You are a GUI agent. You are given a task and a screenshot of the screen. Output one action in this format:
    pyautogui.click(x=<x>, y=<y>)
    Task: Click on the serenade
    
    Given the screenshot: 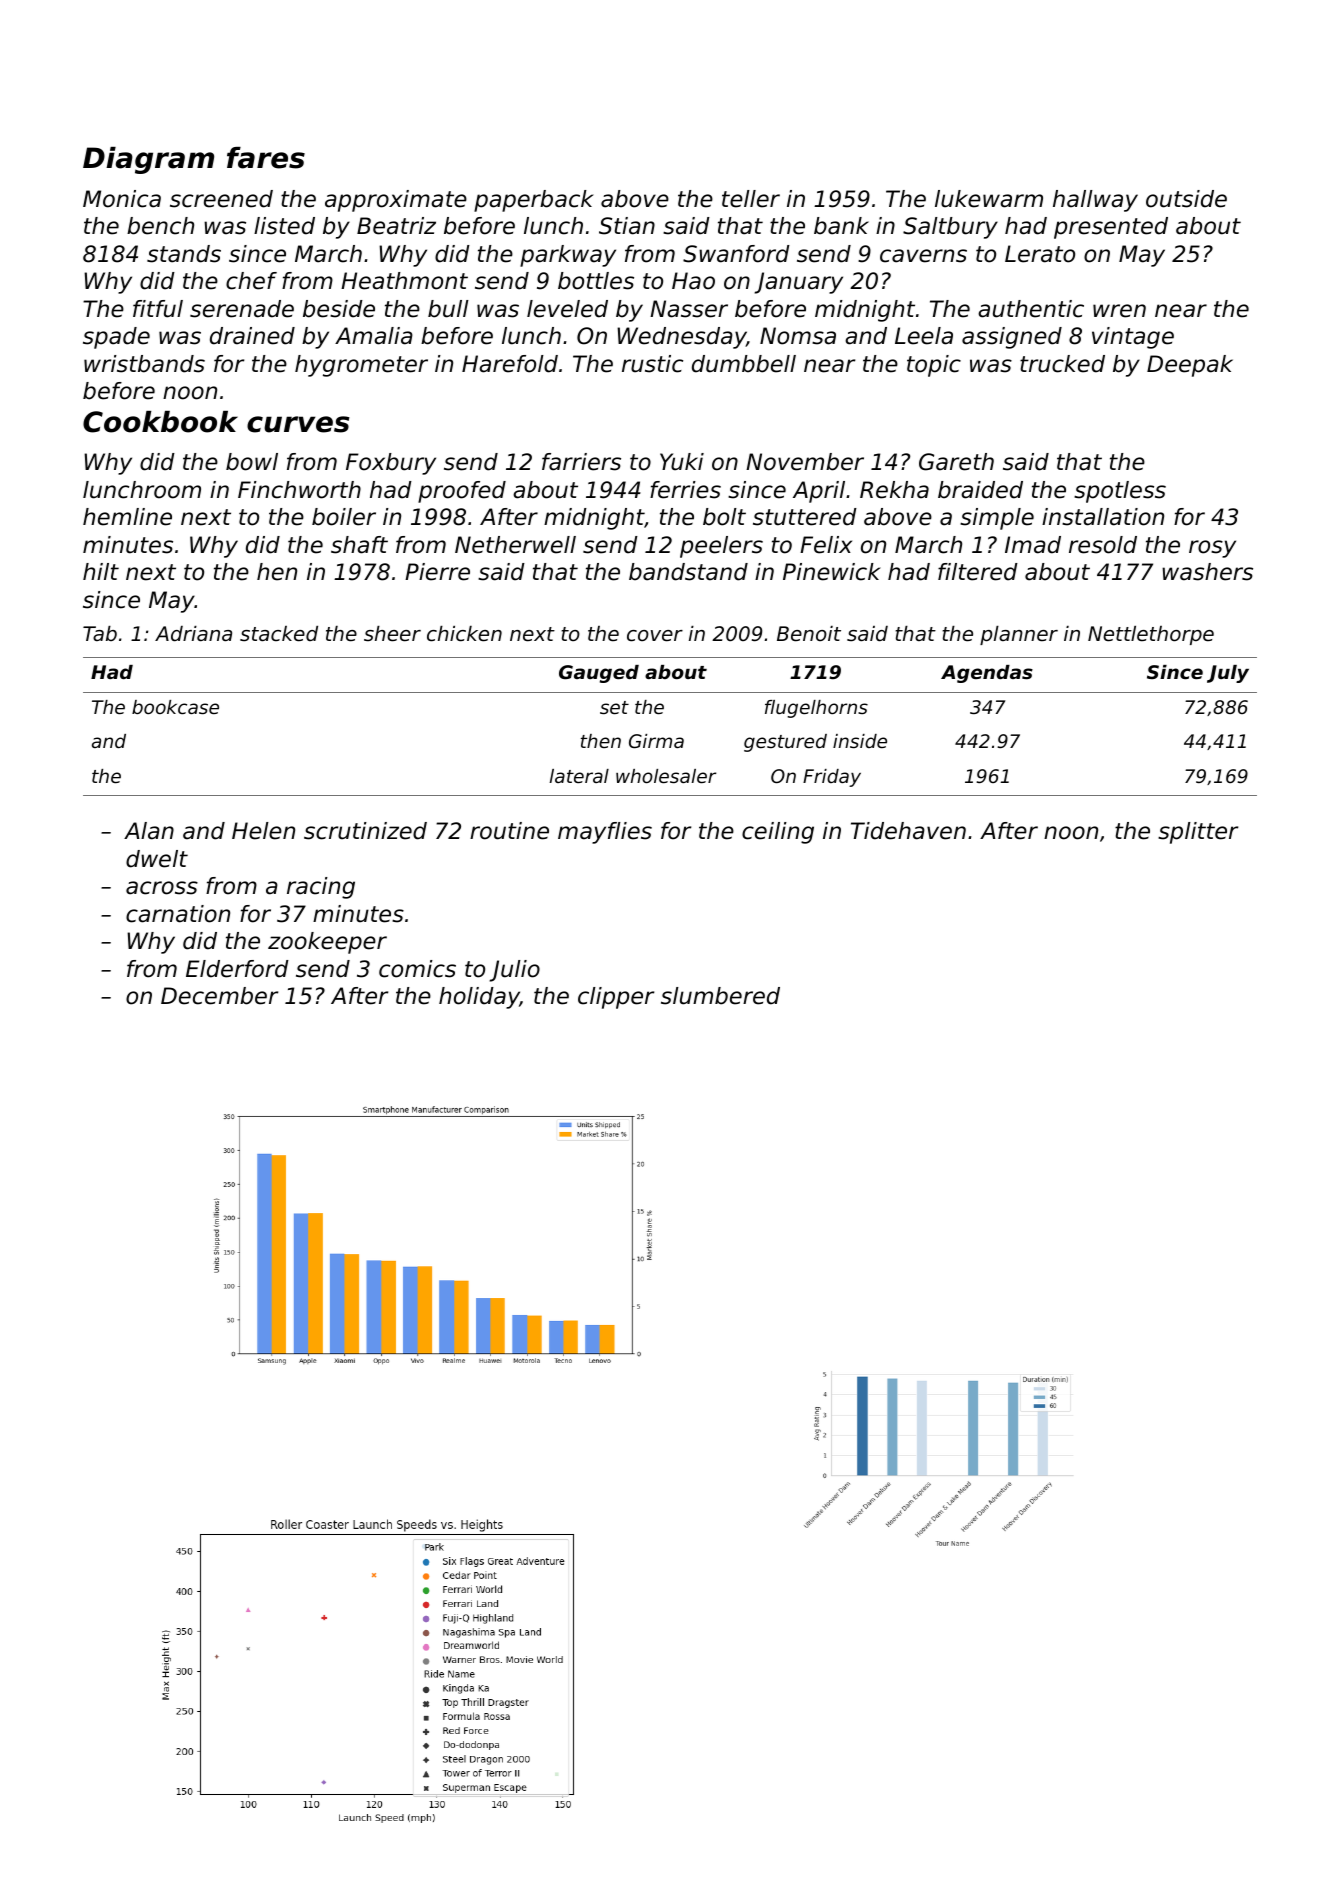 What is the action you would take?
    pyautogui.click(x=242, y=309)
